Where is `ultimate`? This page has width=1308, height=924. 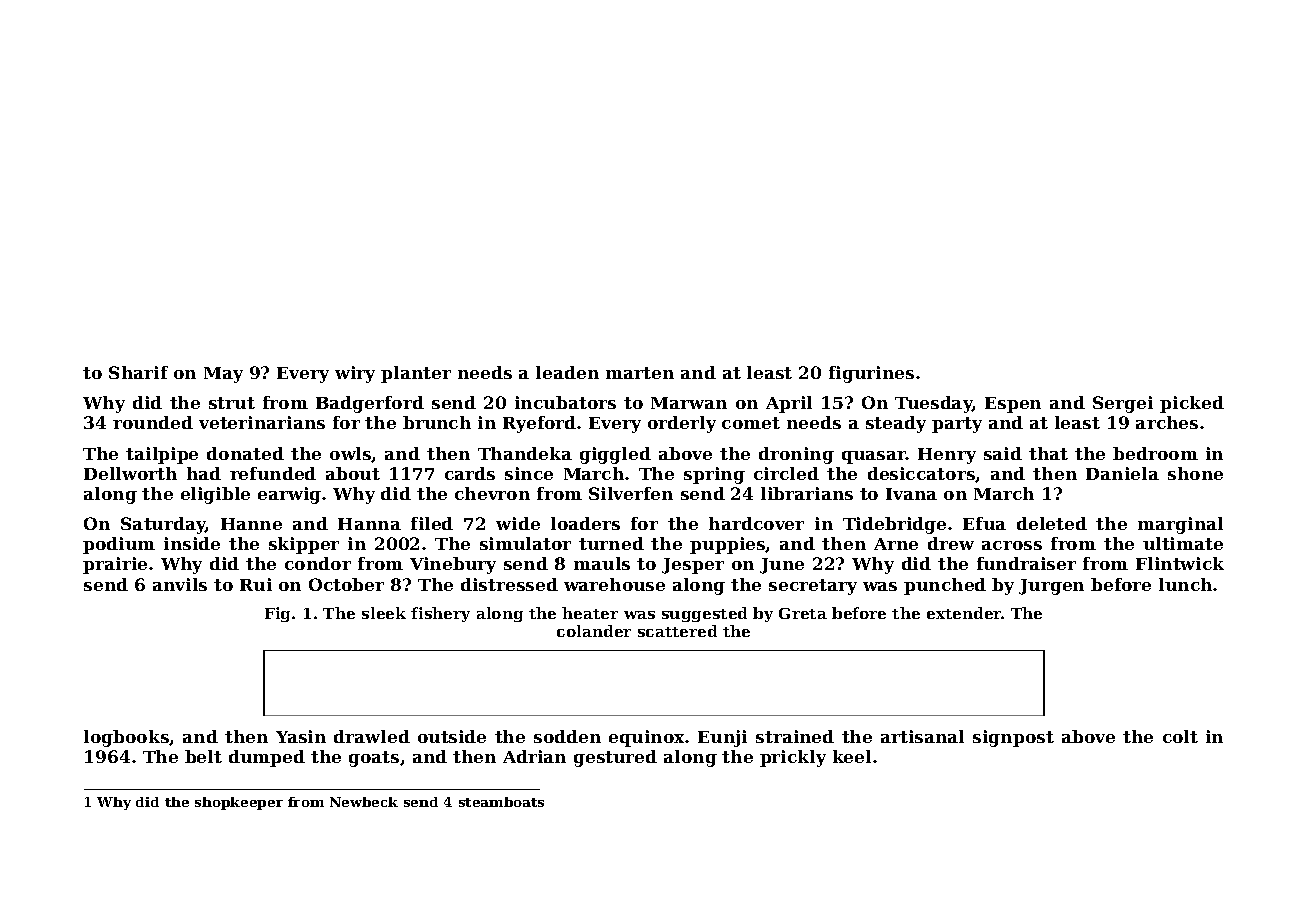
ultimate is located at coordinates (1183, 543).
